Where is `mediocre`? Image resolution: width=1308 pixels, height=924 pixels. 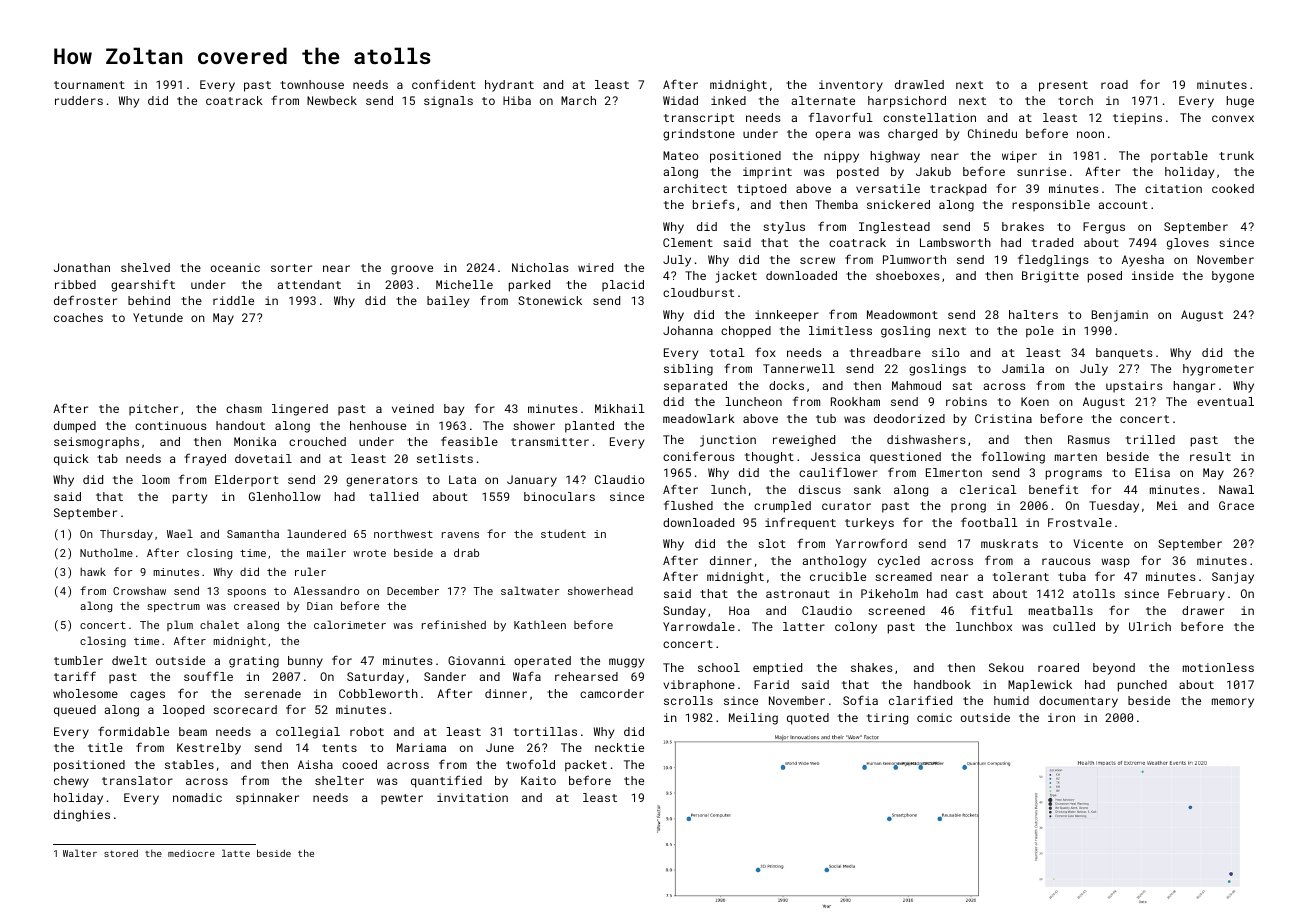 mediocre is located at coordinates (191, 853).
